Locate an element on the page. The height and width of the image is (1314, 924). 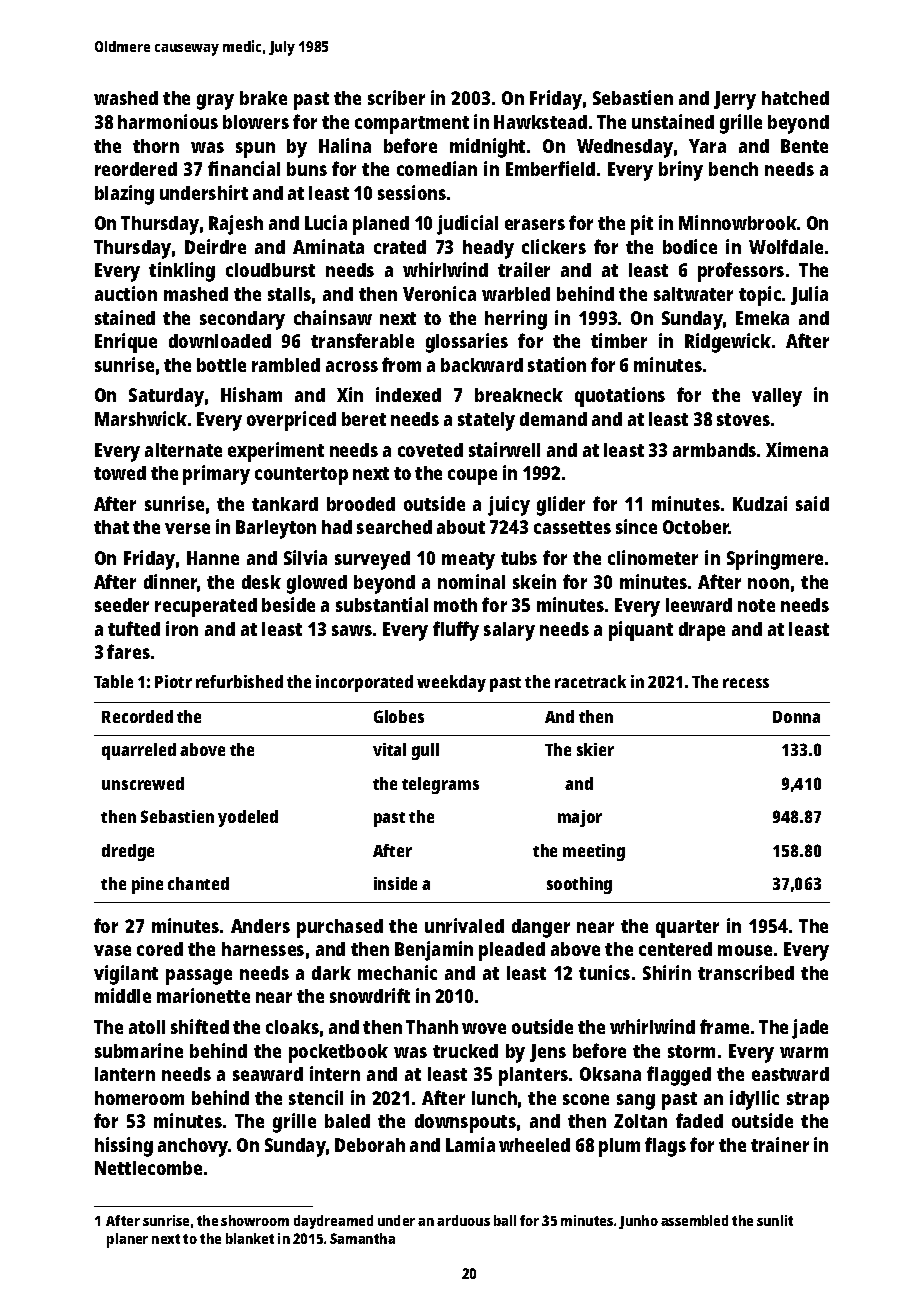
bench is located at coordinates (733, 169).
